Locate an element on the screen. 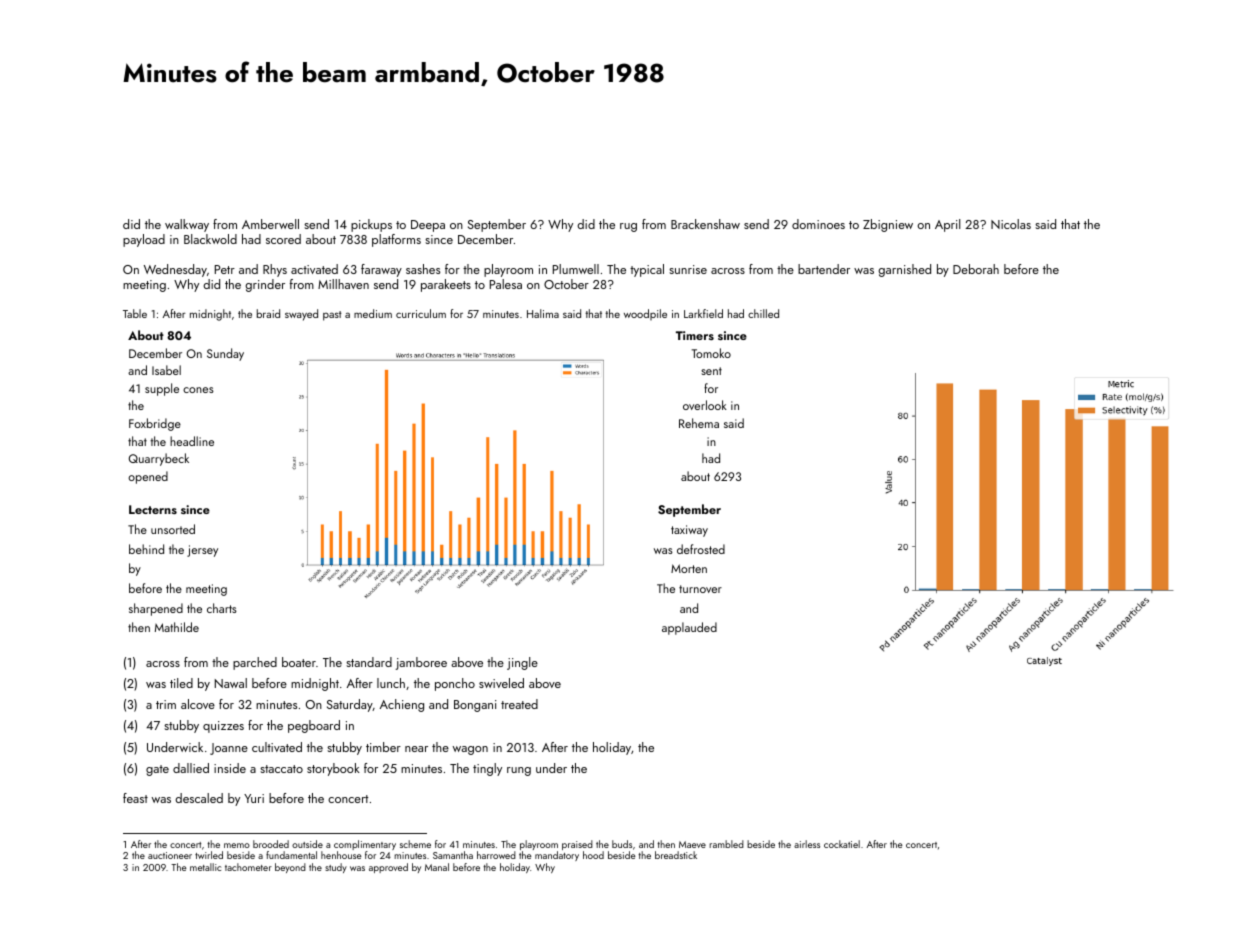 This screenshot has width=1233, height=952. defrosted is located at coordinates (701, 549).
